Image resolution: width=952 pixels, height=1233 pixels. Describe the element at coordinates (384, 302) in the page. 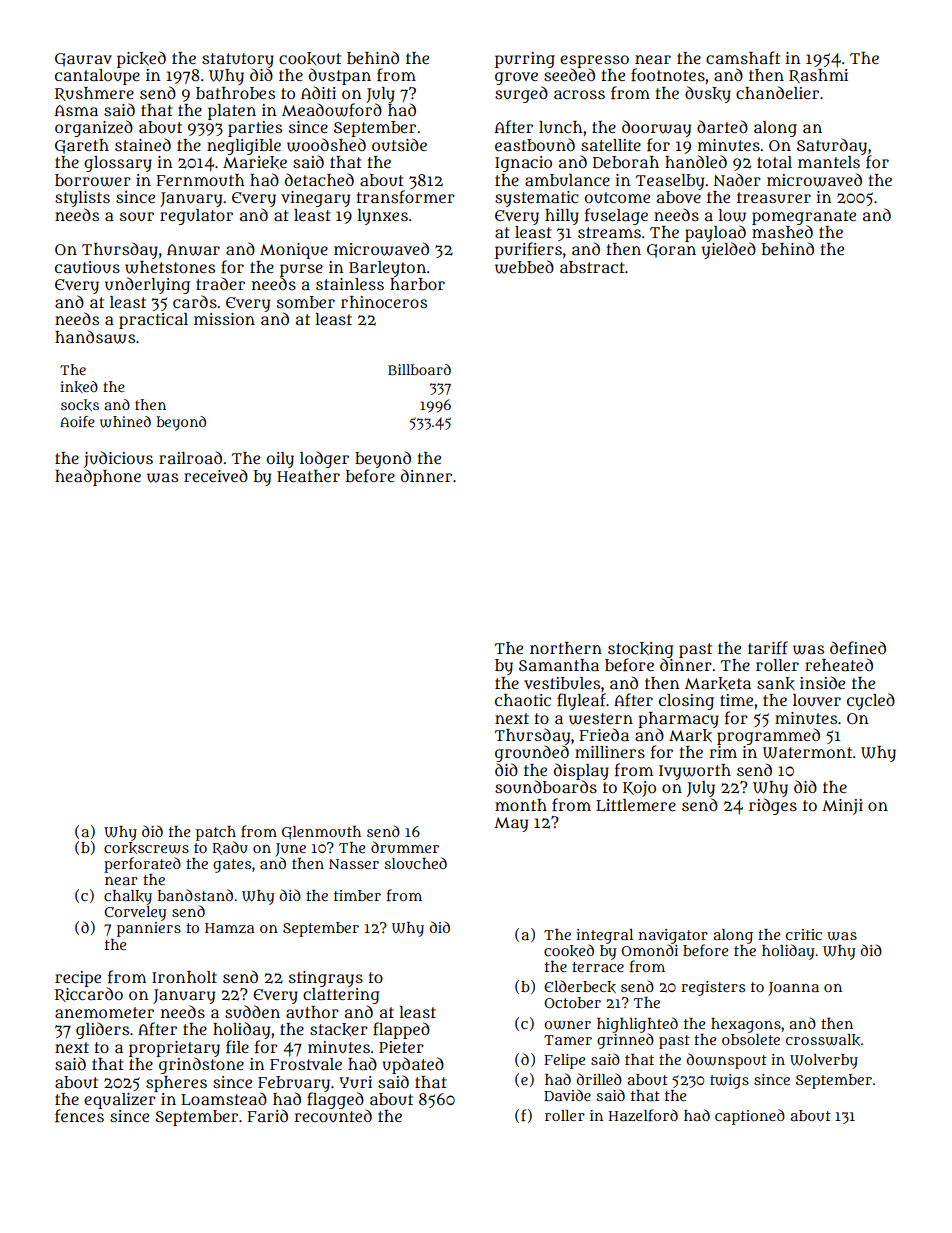

I see `rhinoceros` at that location.
